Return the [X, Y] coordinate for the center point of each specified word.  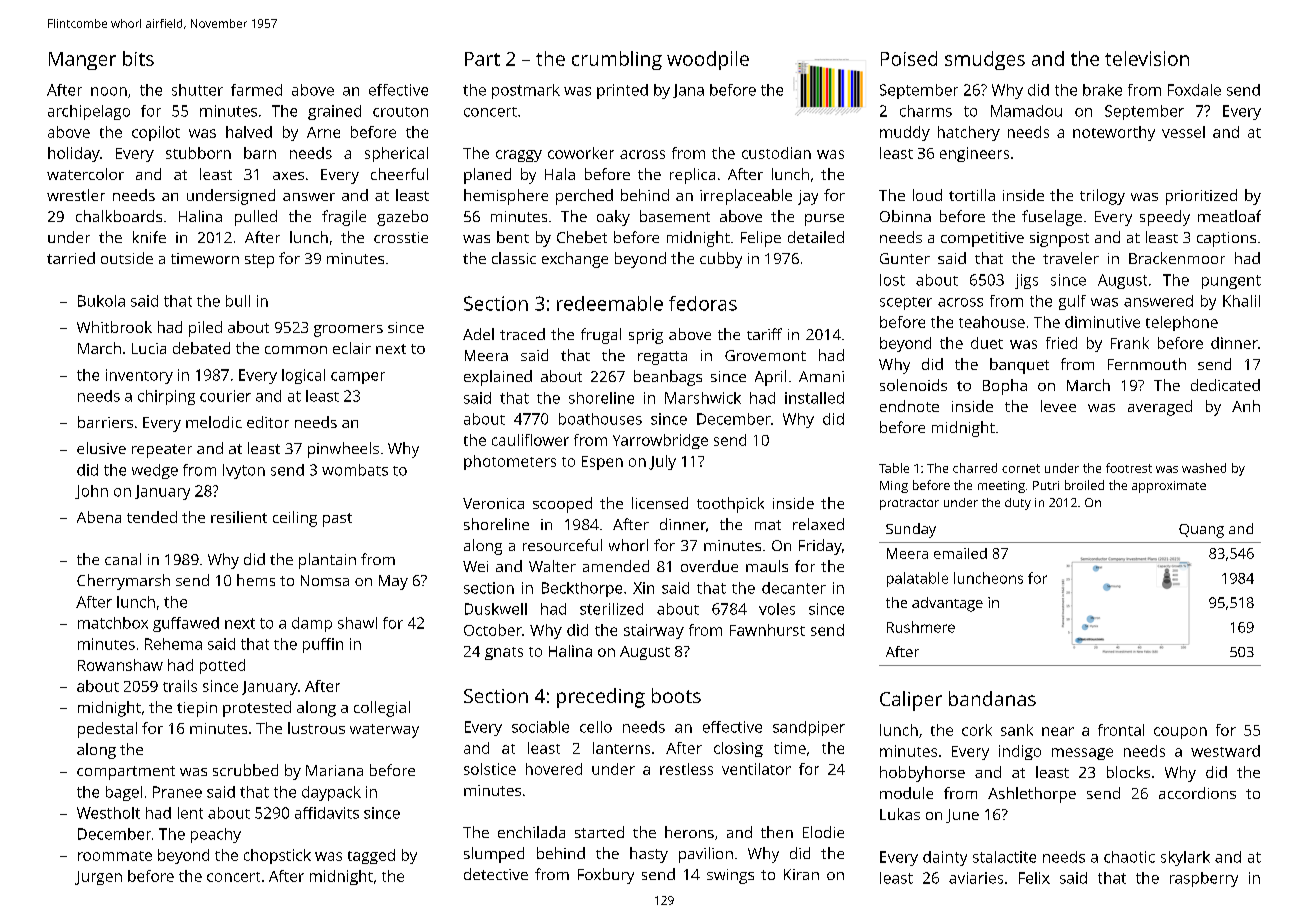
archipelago [89, 112]
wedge [155, 471]
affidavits [327, 813]
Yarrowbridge [660, 441]
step [259, 261]
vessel [1183, 132]
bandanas [992, 698]
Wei [475, 566]
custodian [776, 153]
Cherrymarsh [123, 582]
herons [689, 832]
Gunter [905, 258]
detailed [816, 237]
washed [1204, 468]
